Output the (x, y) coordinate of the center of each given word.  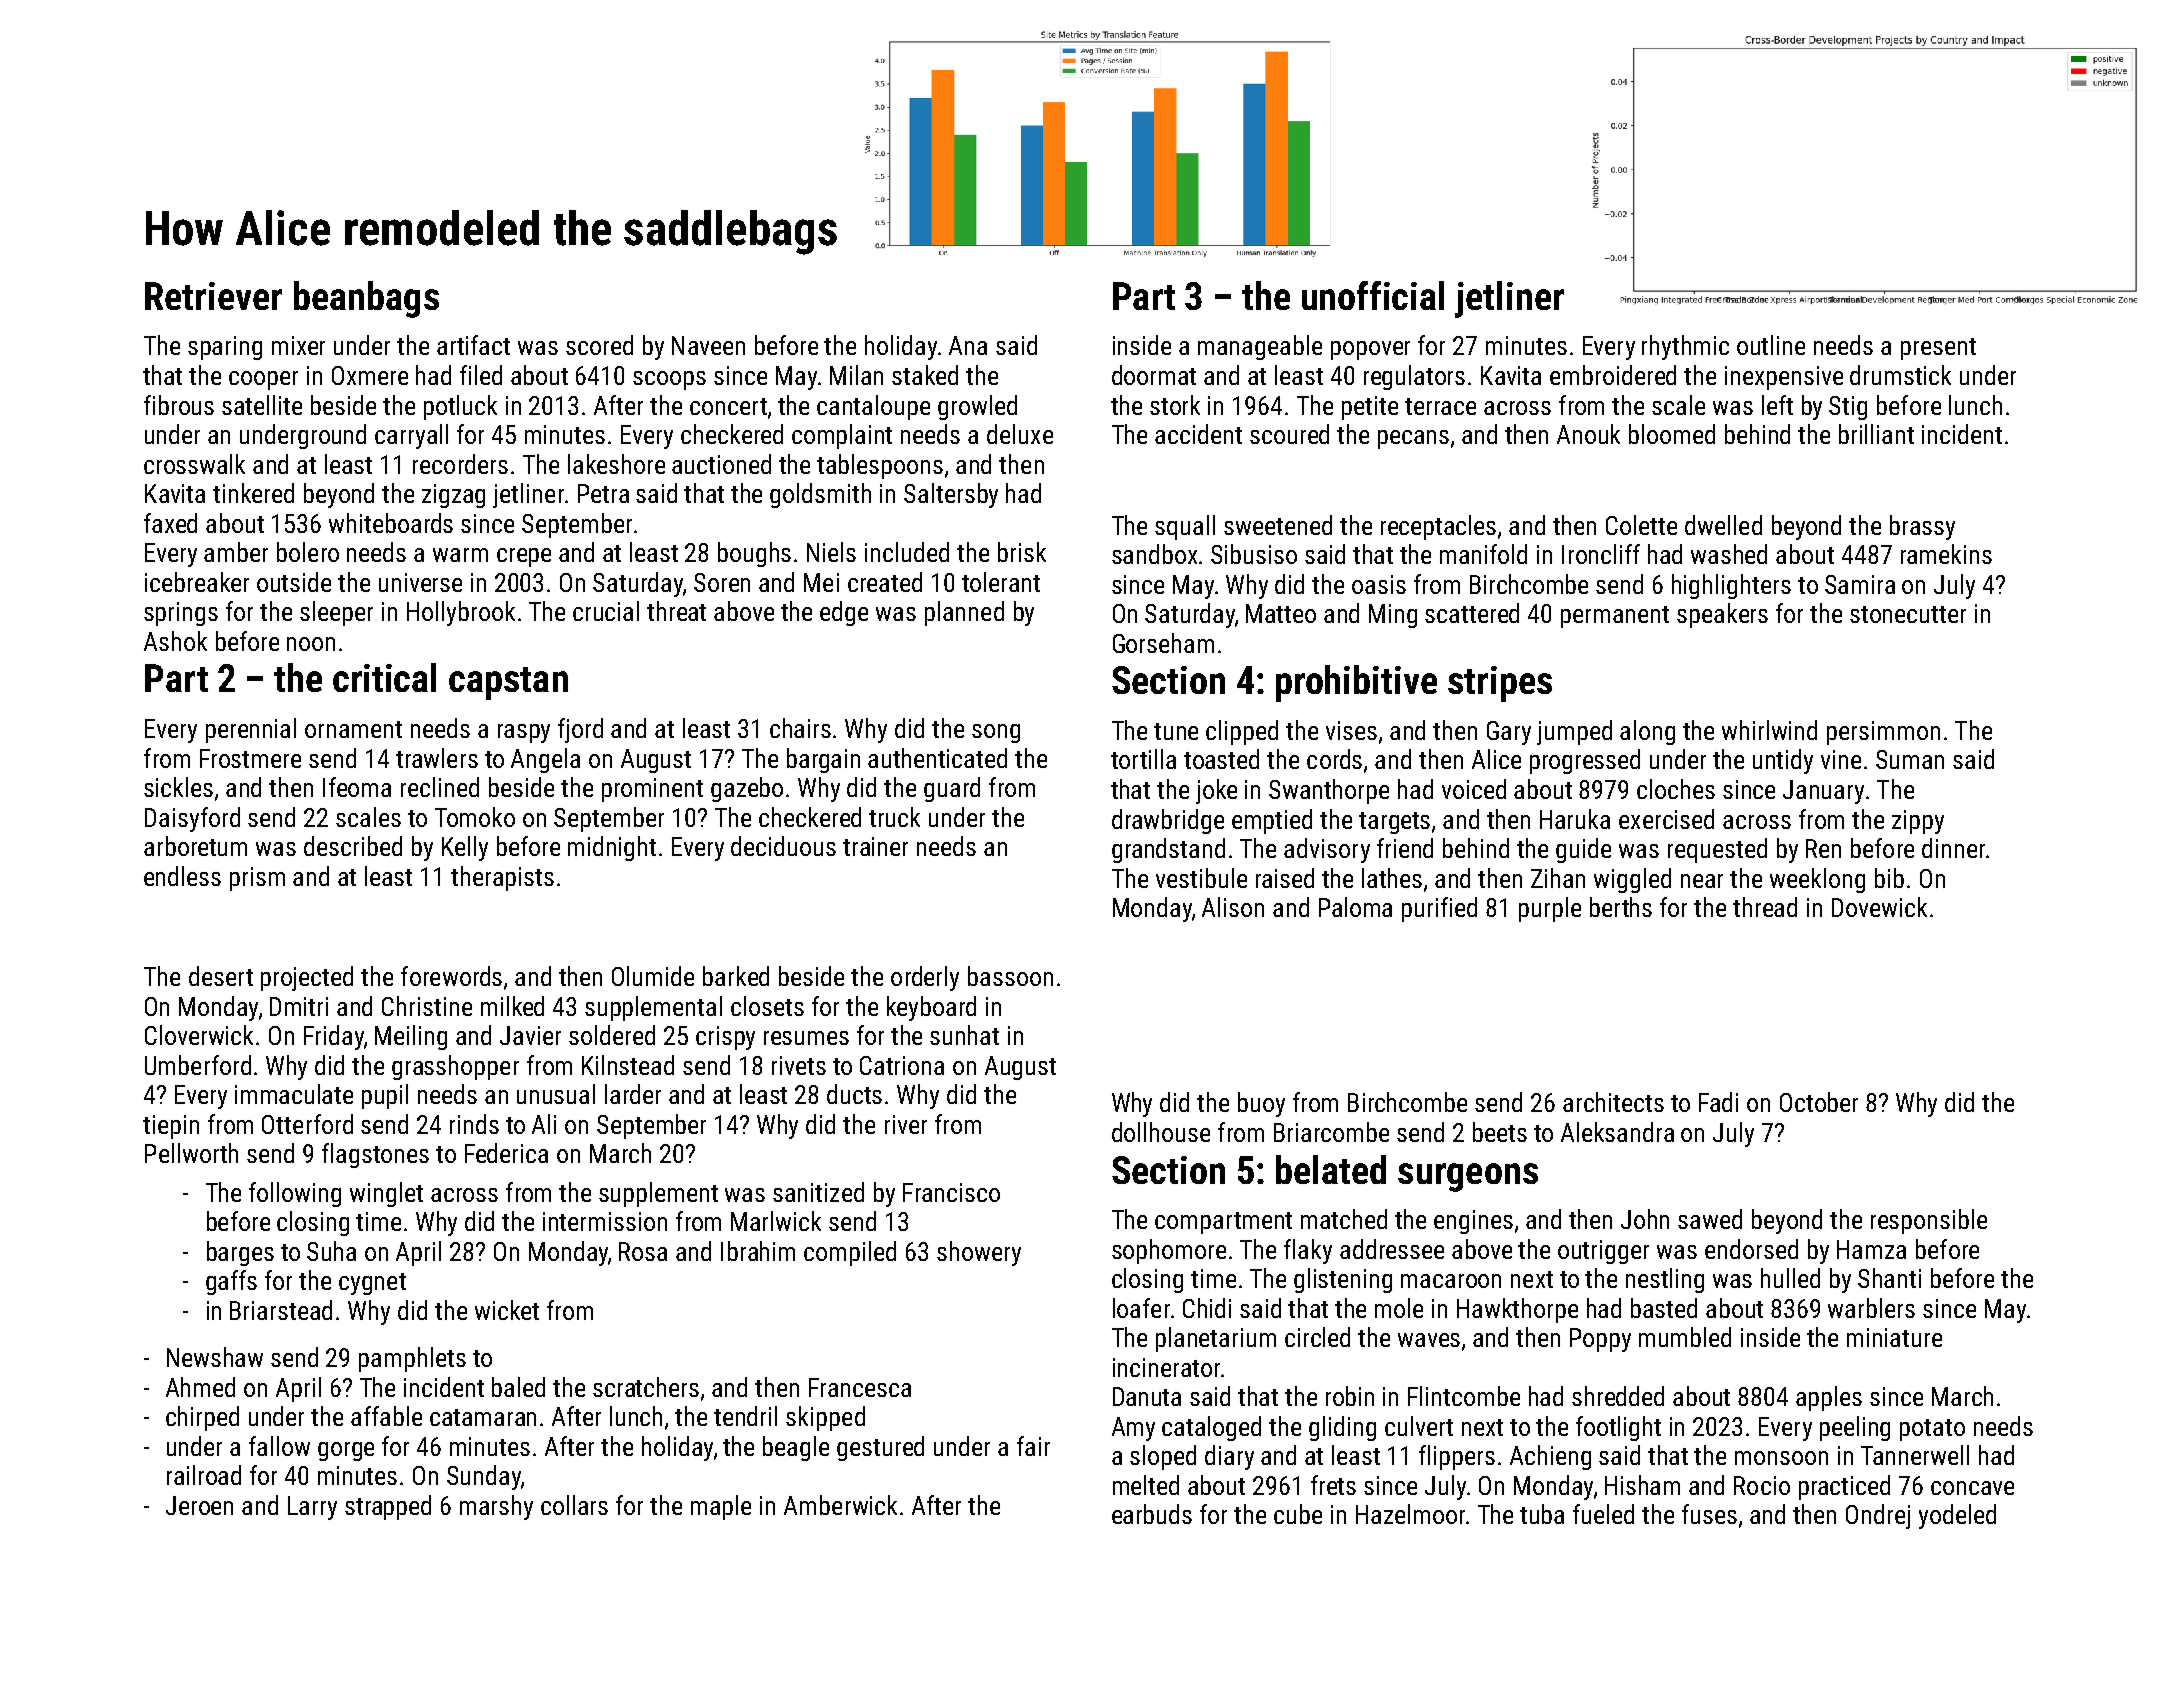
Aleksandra (1617, 1132)
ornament (353, 729)
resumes (806, 1038)
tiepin (171, 1127)
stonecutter (1908, 614)
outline (1771, 345)
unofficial (1373, 295)
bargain (823, 760)
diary (1229, 1457)
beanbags (366, 299)
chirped (202, 1418)
